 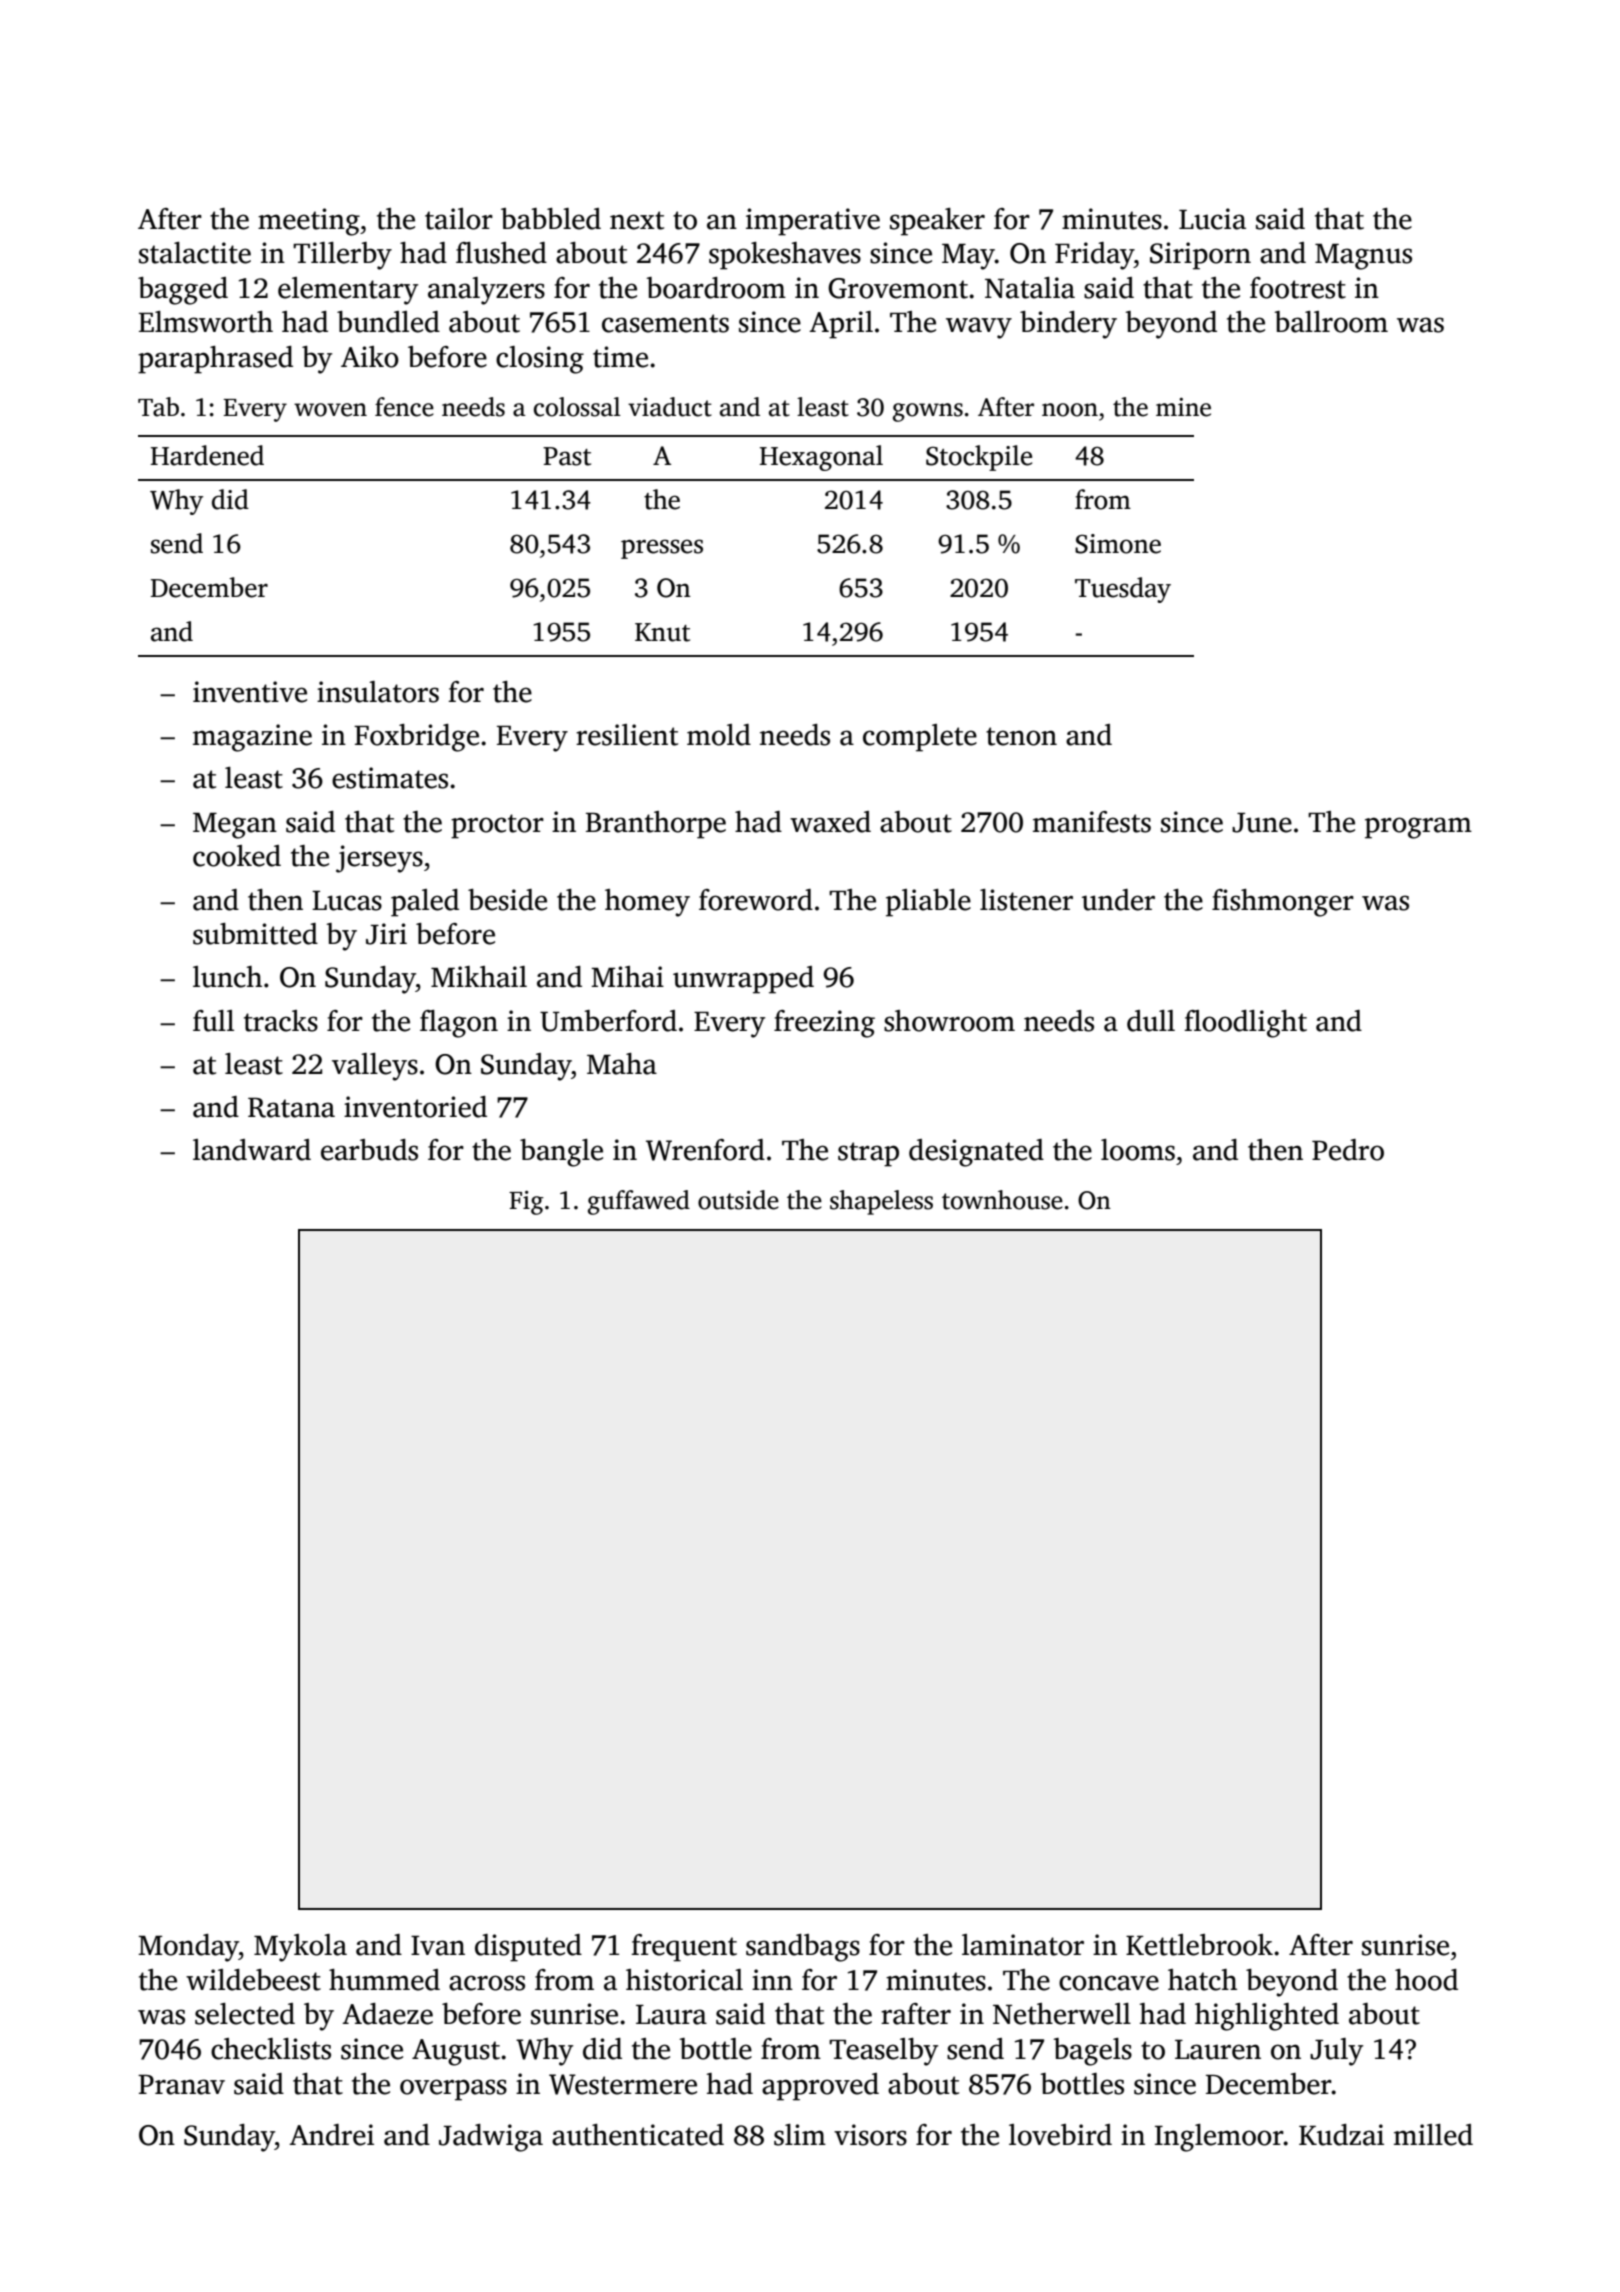 I want to click on guffawed, so click(x=639, y=1202).
